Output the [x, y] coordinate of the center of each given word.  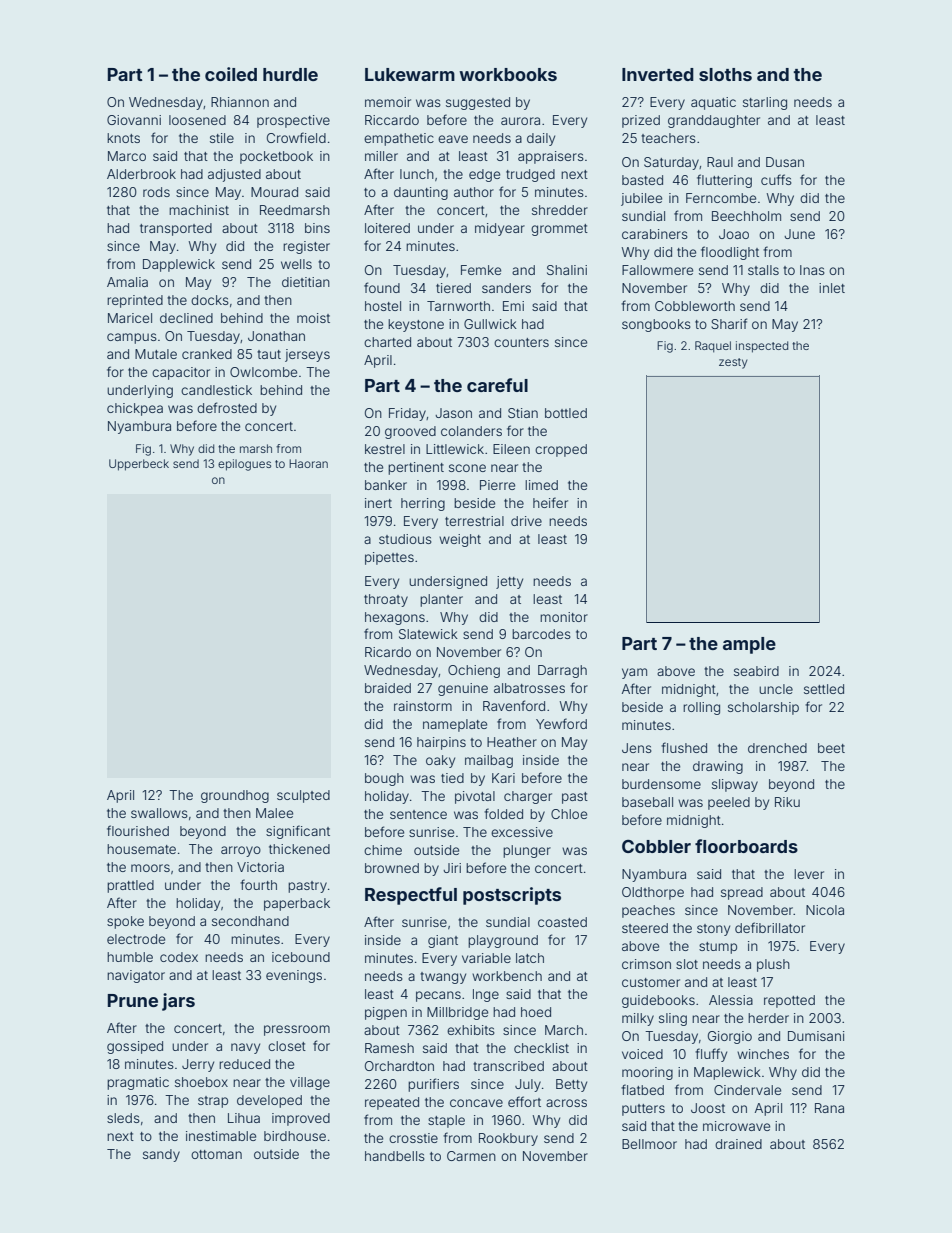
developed [269, 1101]
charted [387, 342]
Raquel [713, 347]
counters [521, 342]
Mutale [156, 354]
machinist [199, 210]
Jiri [452, 868]
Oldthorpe [653, 893]
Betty [571, 1085]
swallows [159, 813]
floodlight [730, 253]
